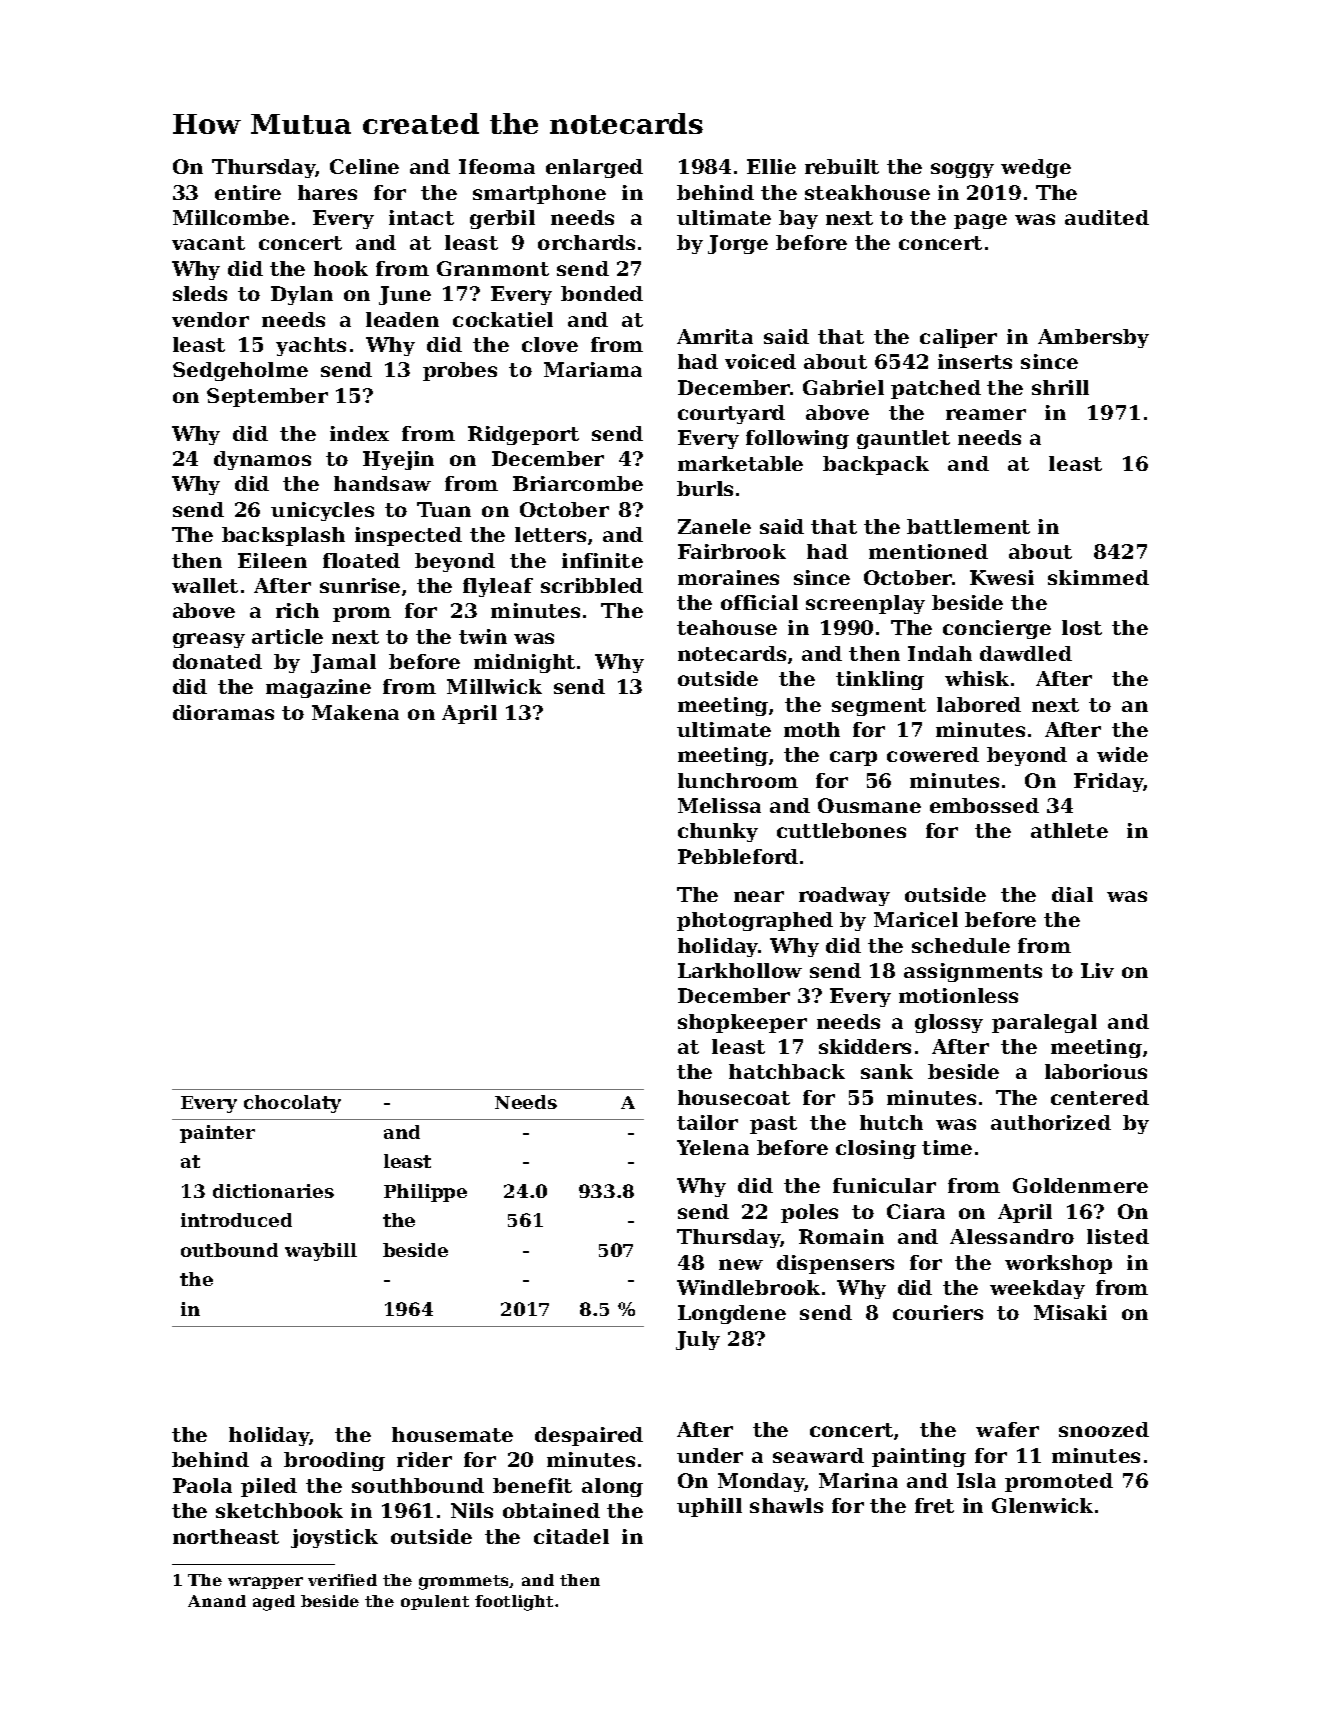  Describe the element at coordinates (248, 192) in the page. I see `entire` at that location.
